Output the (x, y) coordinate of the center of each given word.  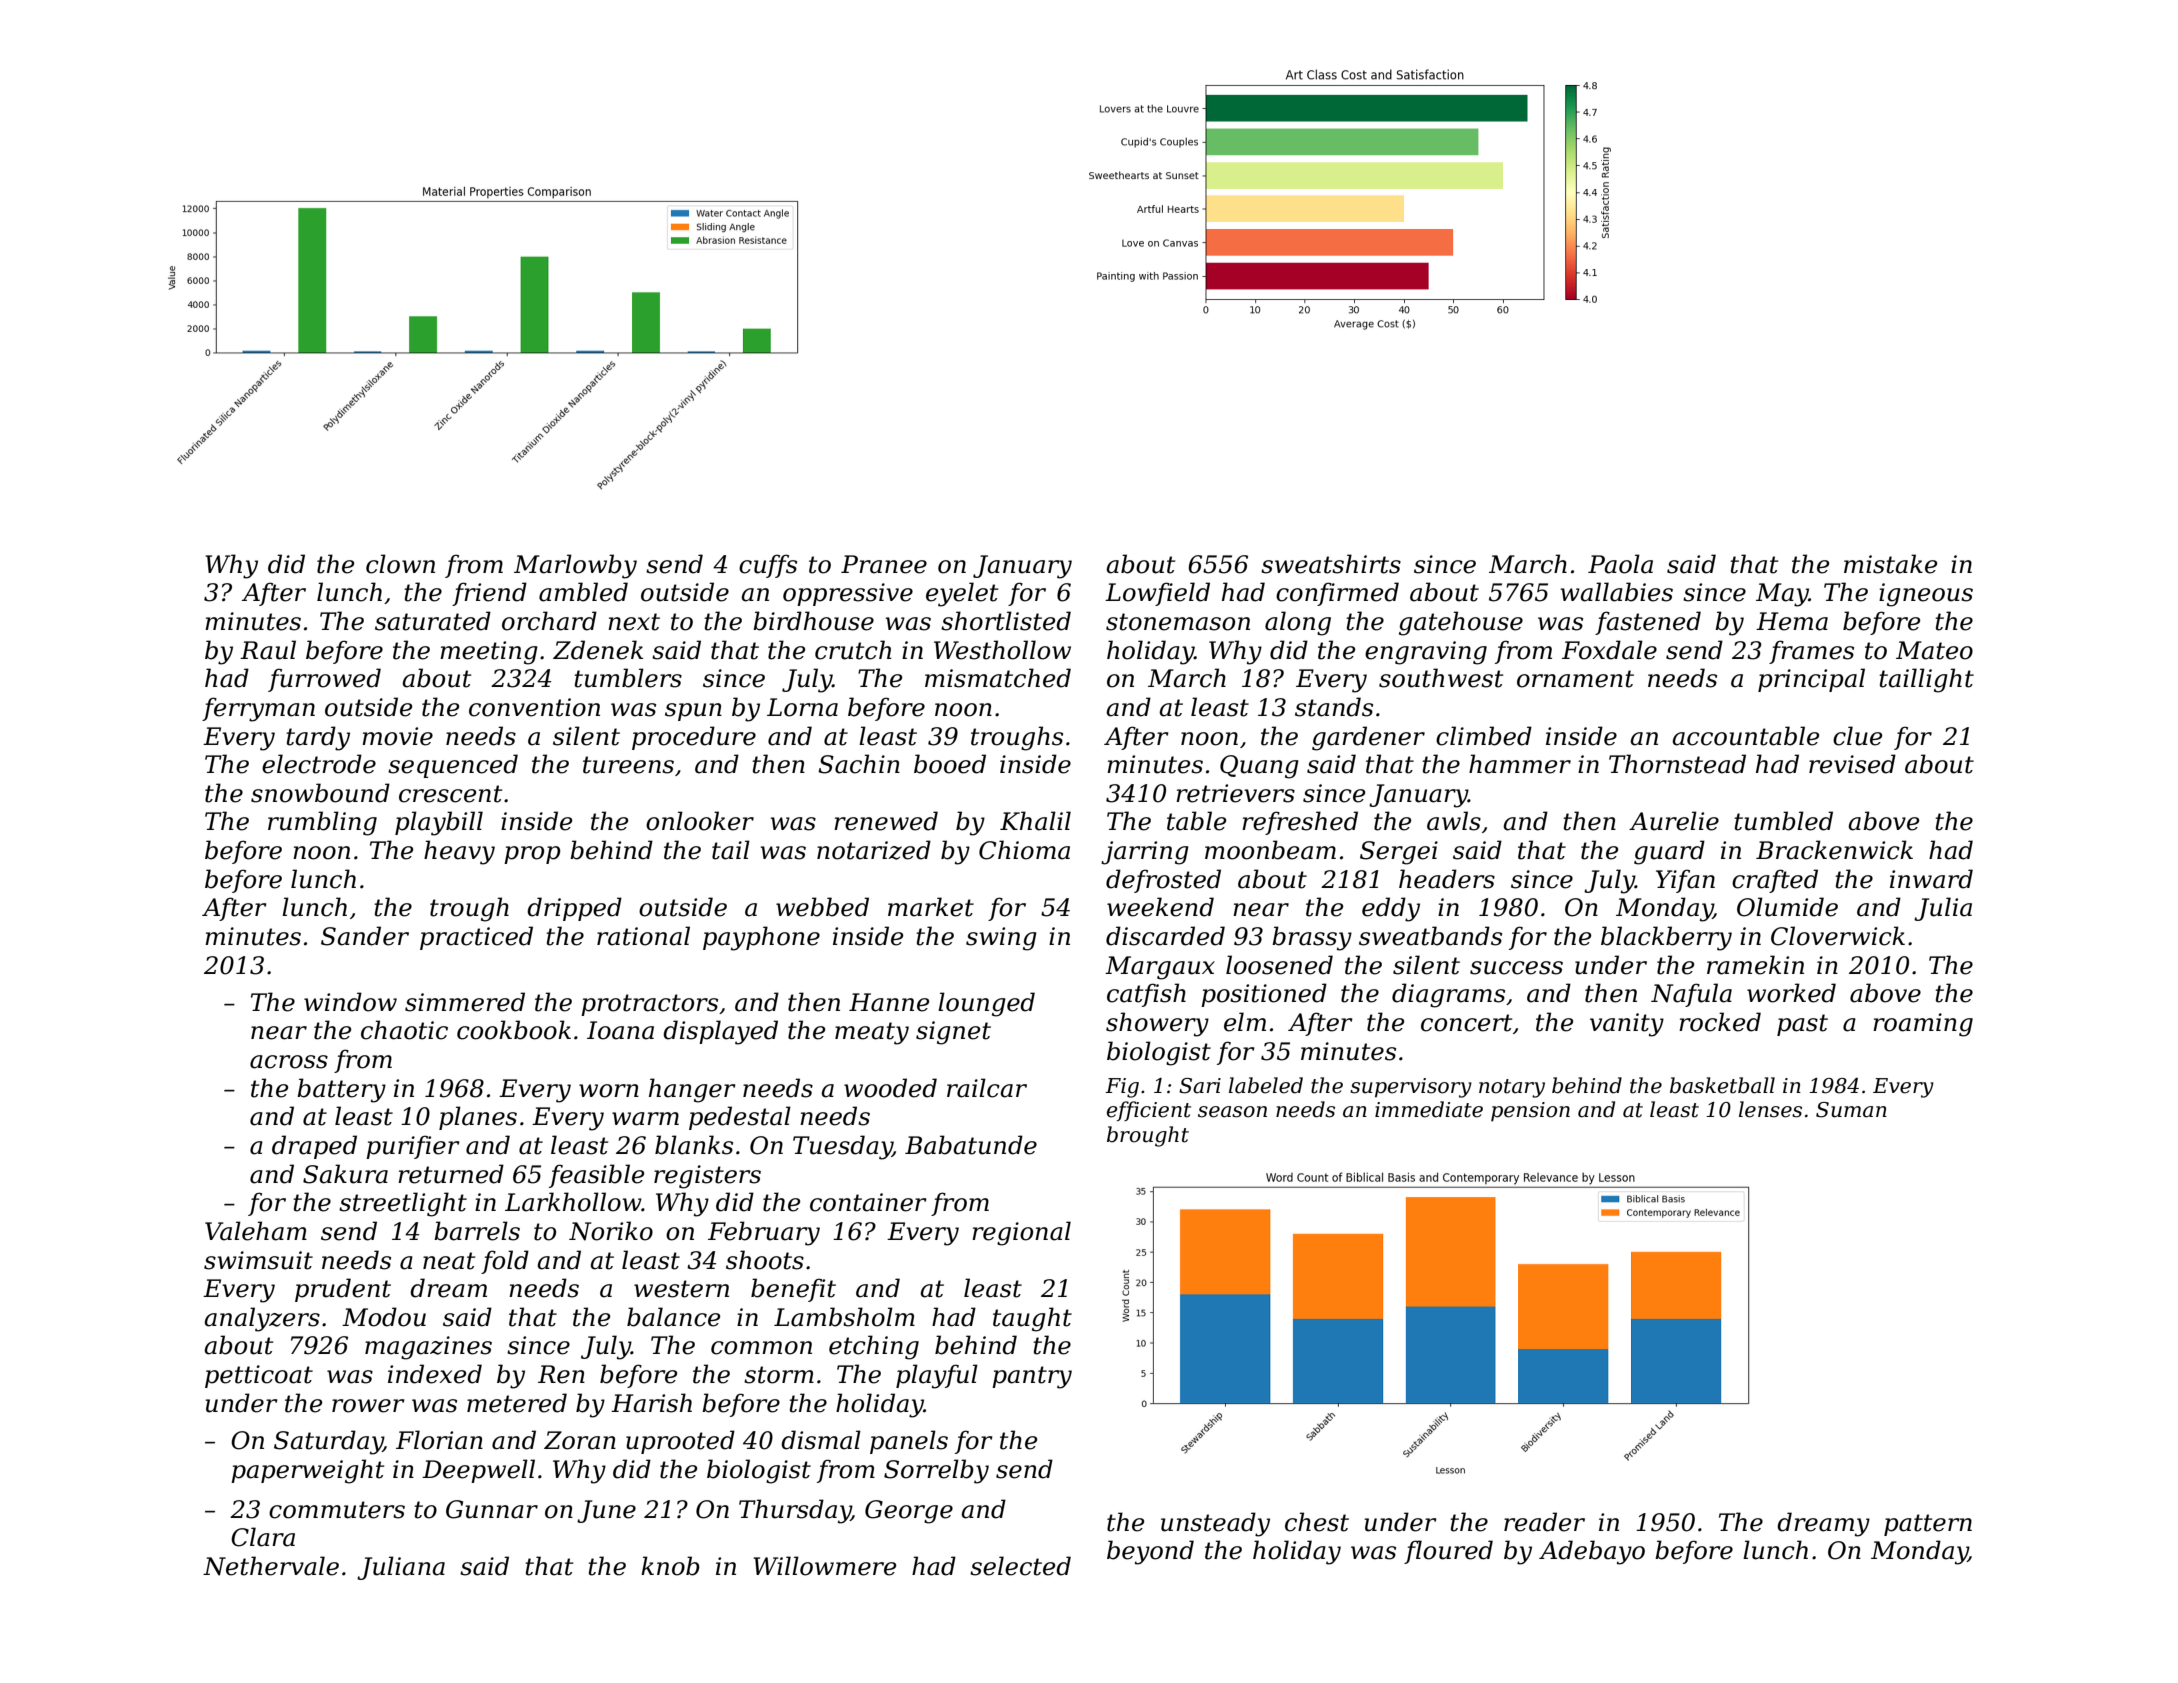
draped (314, 1147)
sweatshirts (1331, 564)
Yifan (1685, 881)
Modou (384, 1317)
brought (1148, 1136)
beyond (1150, 1552)
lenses (1770, 1109)
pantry (1032, 1377)
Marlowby (575, 566)
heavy (459, 852)
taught (1032, 1319)
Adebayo (1592, 1552)
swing (1001, 939)
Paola (1620, 564)
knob (670, 1566)
